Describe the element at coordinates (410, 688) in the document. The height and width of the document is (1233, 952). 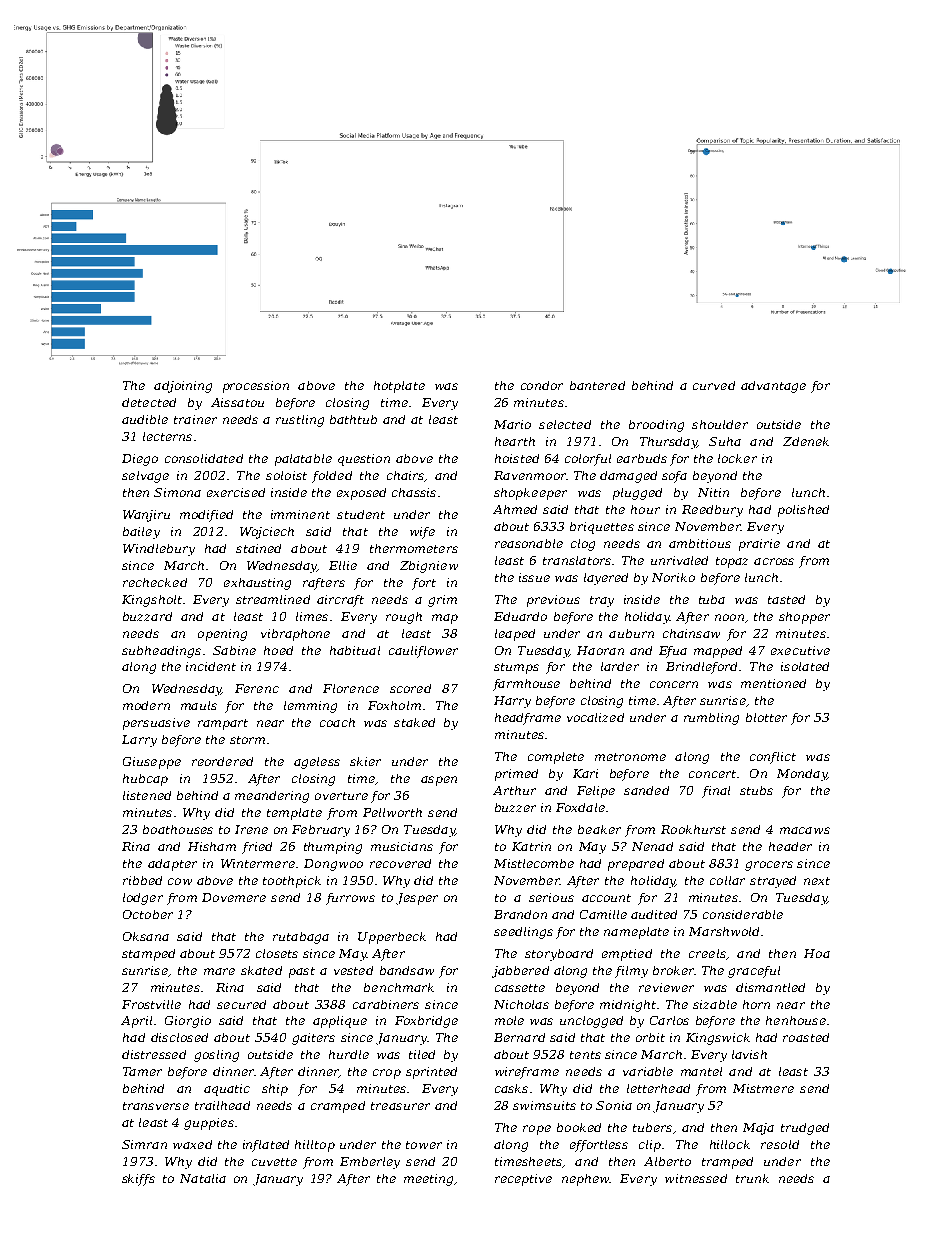
I see `scored` at that location.
